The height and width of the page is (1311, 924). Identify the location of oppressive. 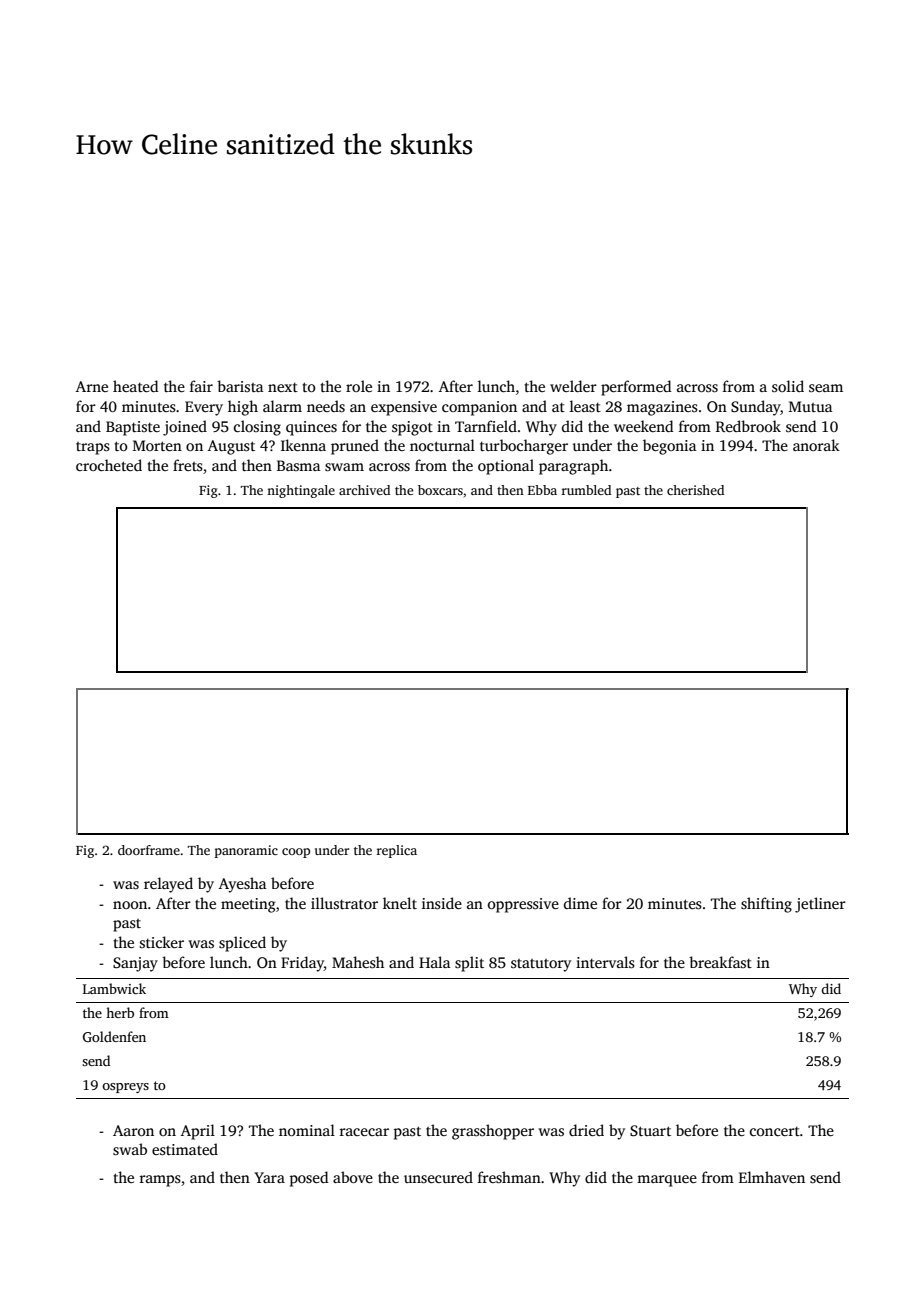
(523, 905).
